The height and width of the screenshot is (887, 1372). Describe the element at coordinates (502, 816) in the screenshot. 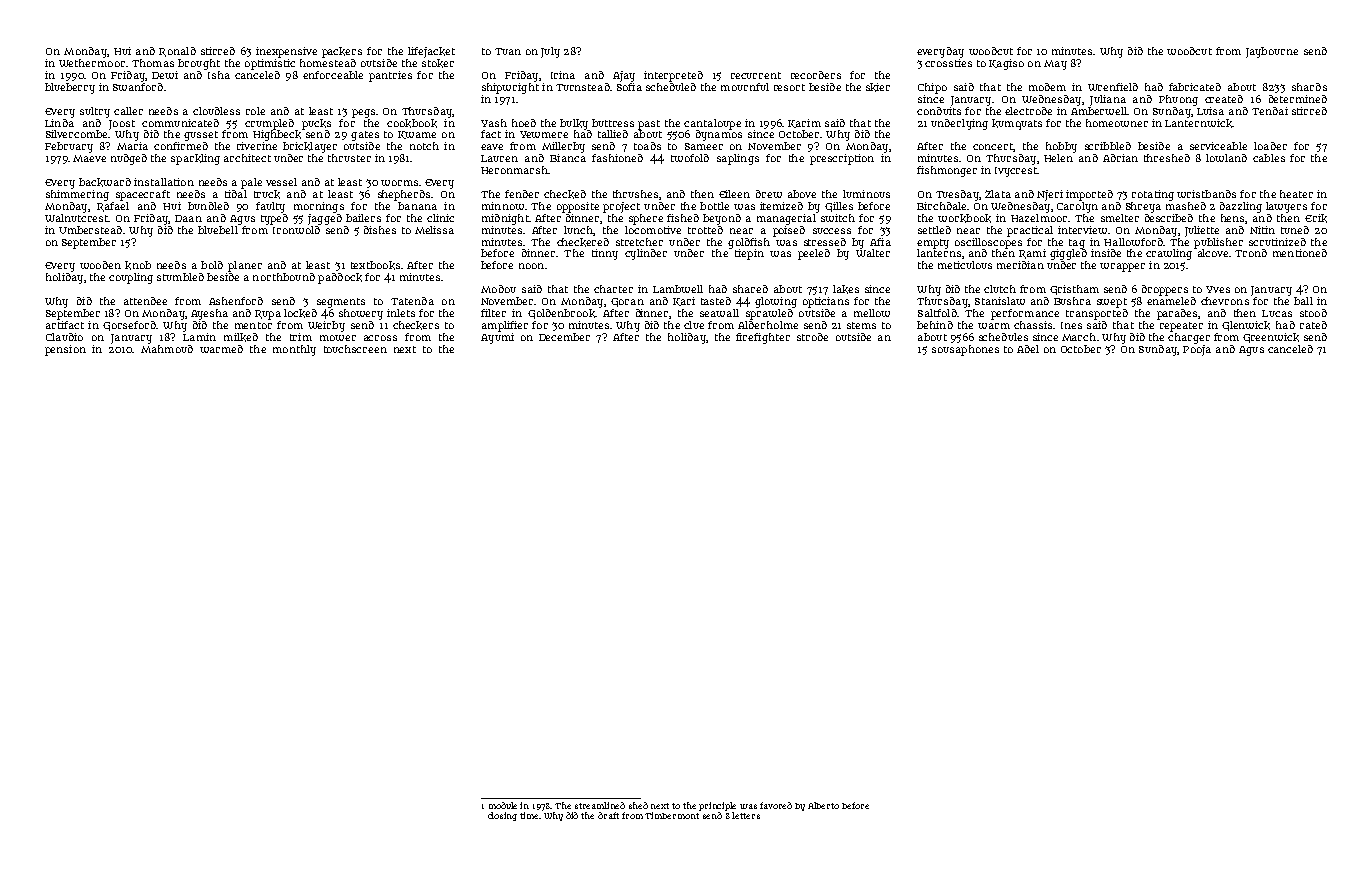

I see `closing` at that location.
